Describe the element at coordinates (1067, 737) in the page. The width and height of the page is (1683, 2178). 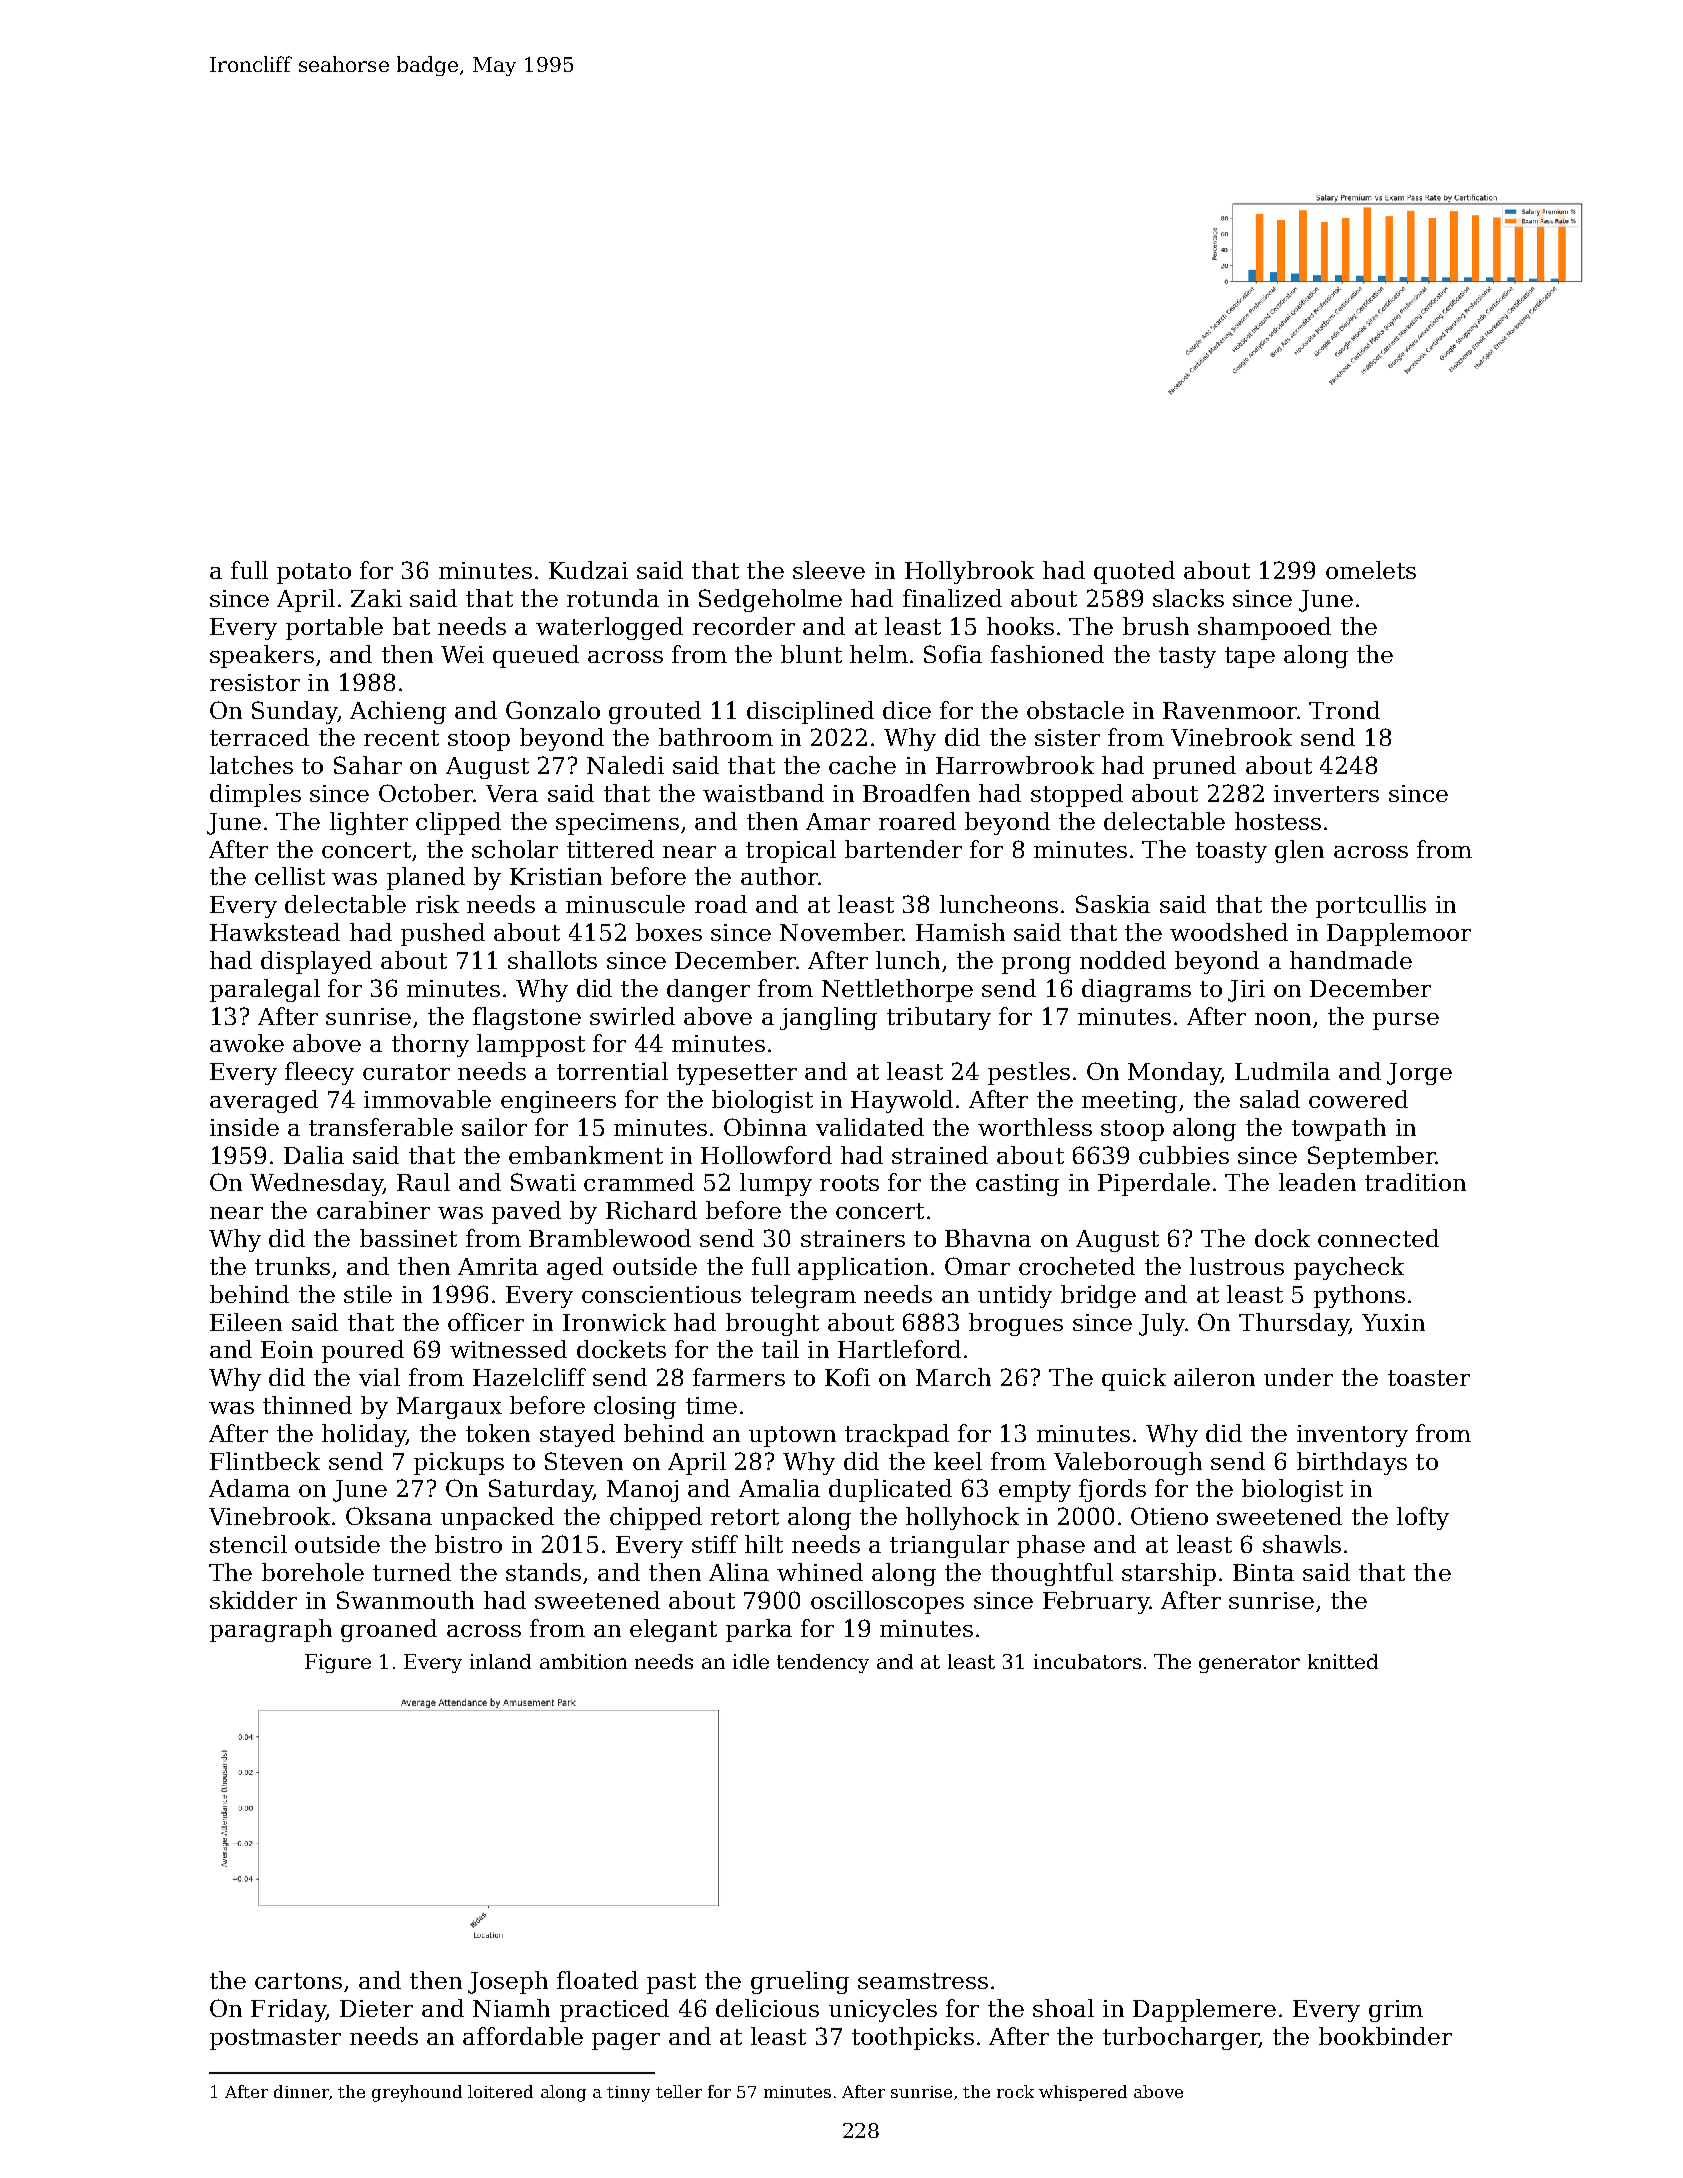
I see `sister` at that location.
